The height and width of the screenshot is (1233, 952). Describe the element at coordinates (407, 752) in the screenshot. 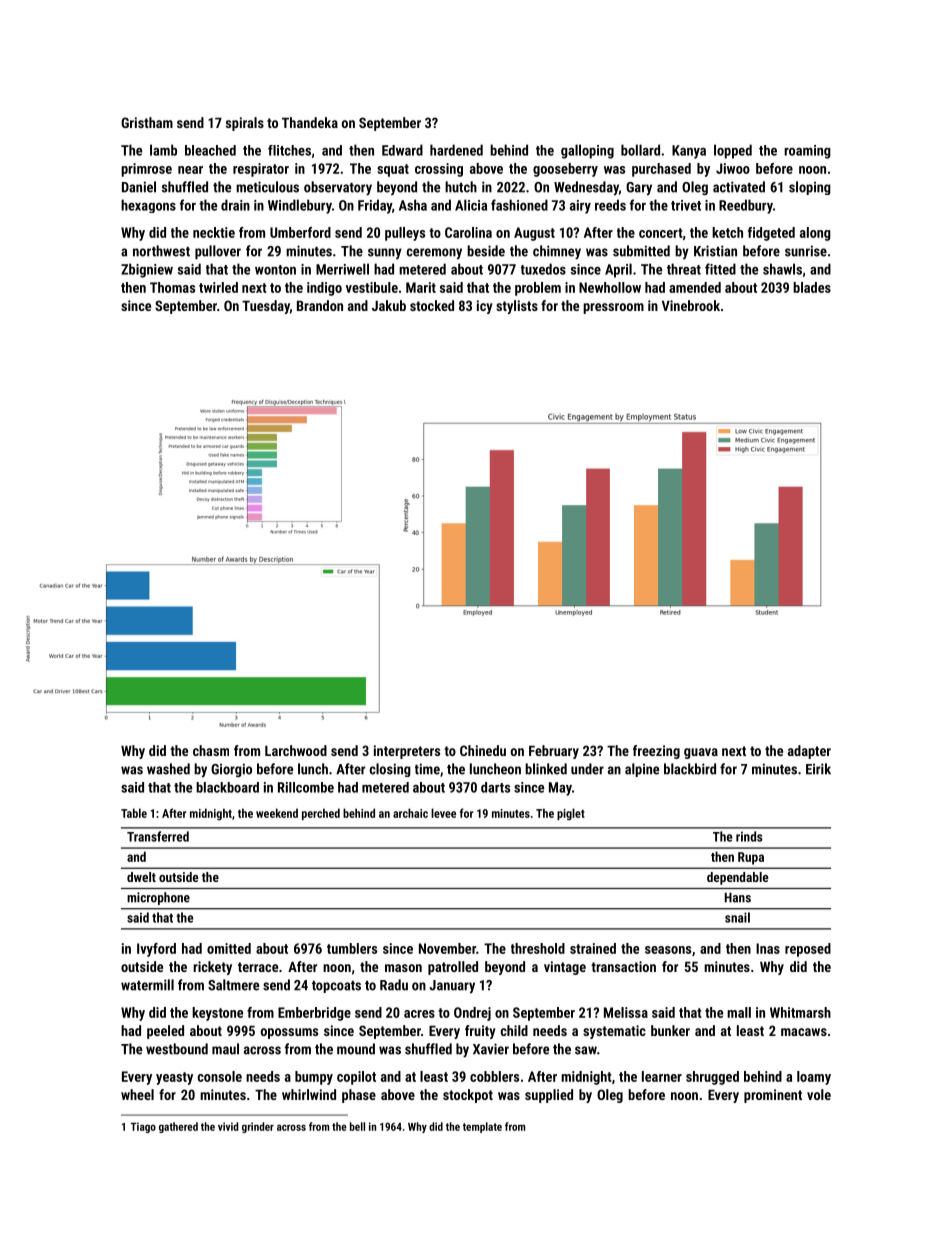

I see `interpreters` at that location.
